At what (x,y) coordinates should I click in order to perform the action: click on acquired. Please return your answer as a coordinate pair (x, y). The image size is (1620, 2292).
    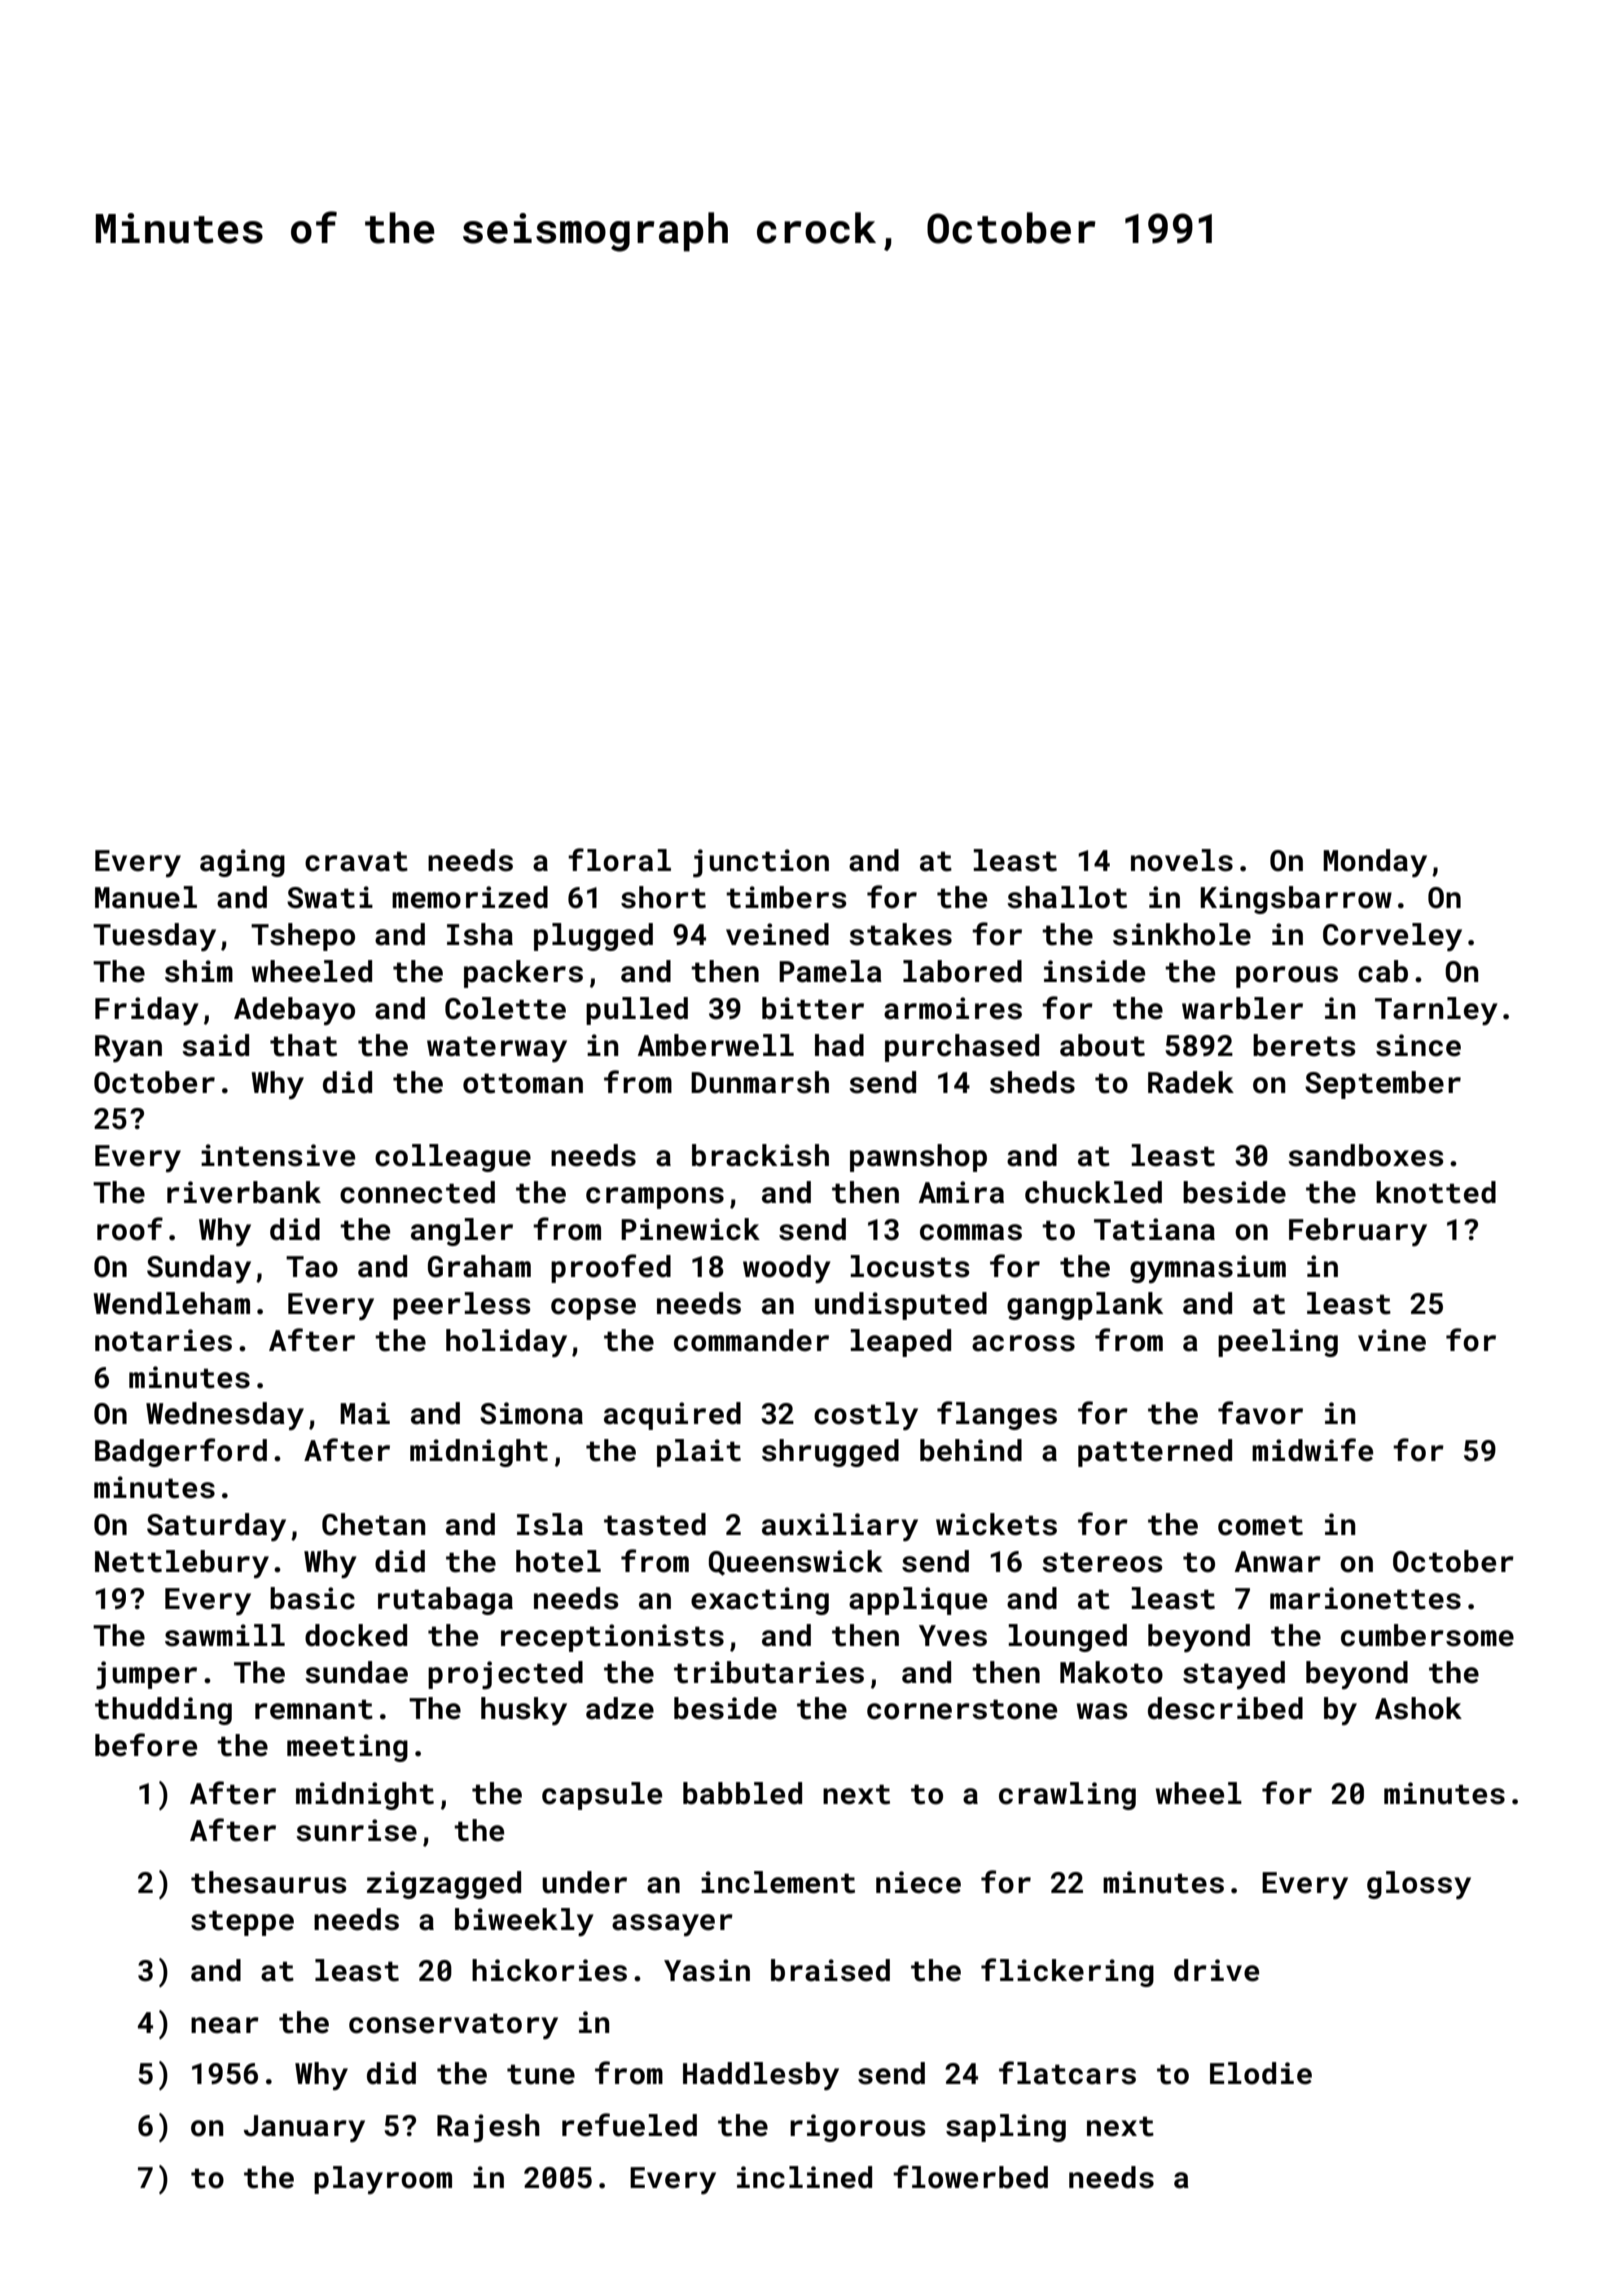
    Looking at the image, I should click on (672, 1416).
